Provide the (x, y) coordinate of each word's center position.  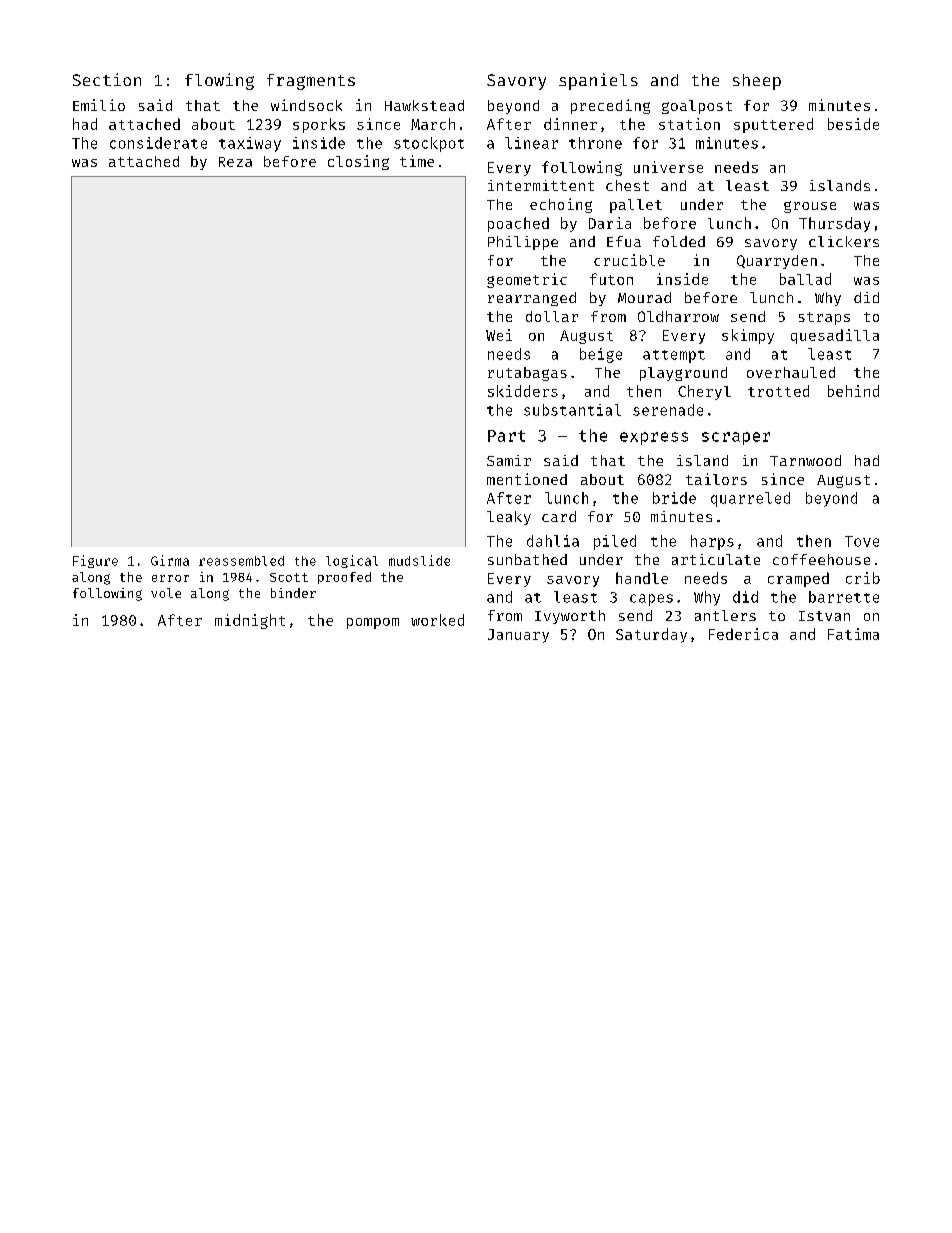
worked (437, 620)
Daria (610, 223)
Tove (862, 541)
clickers (844, 241)
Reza (235, 162)
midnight (250, 621)
